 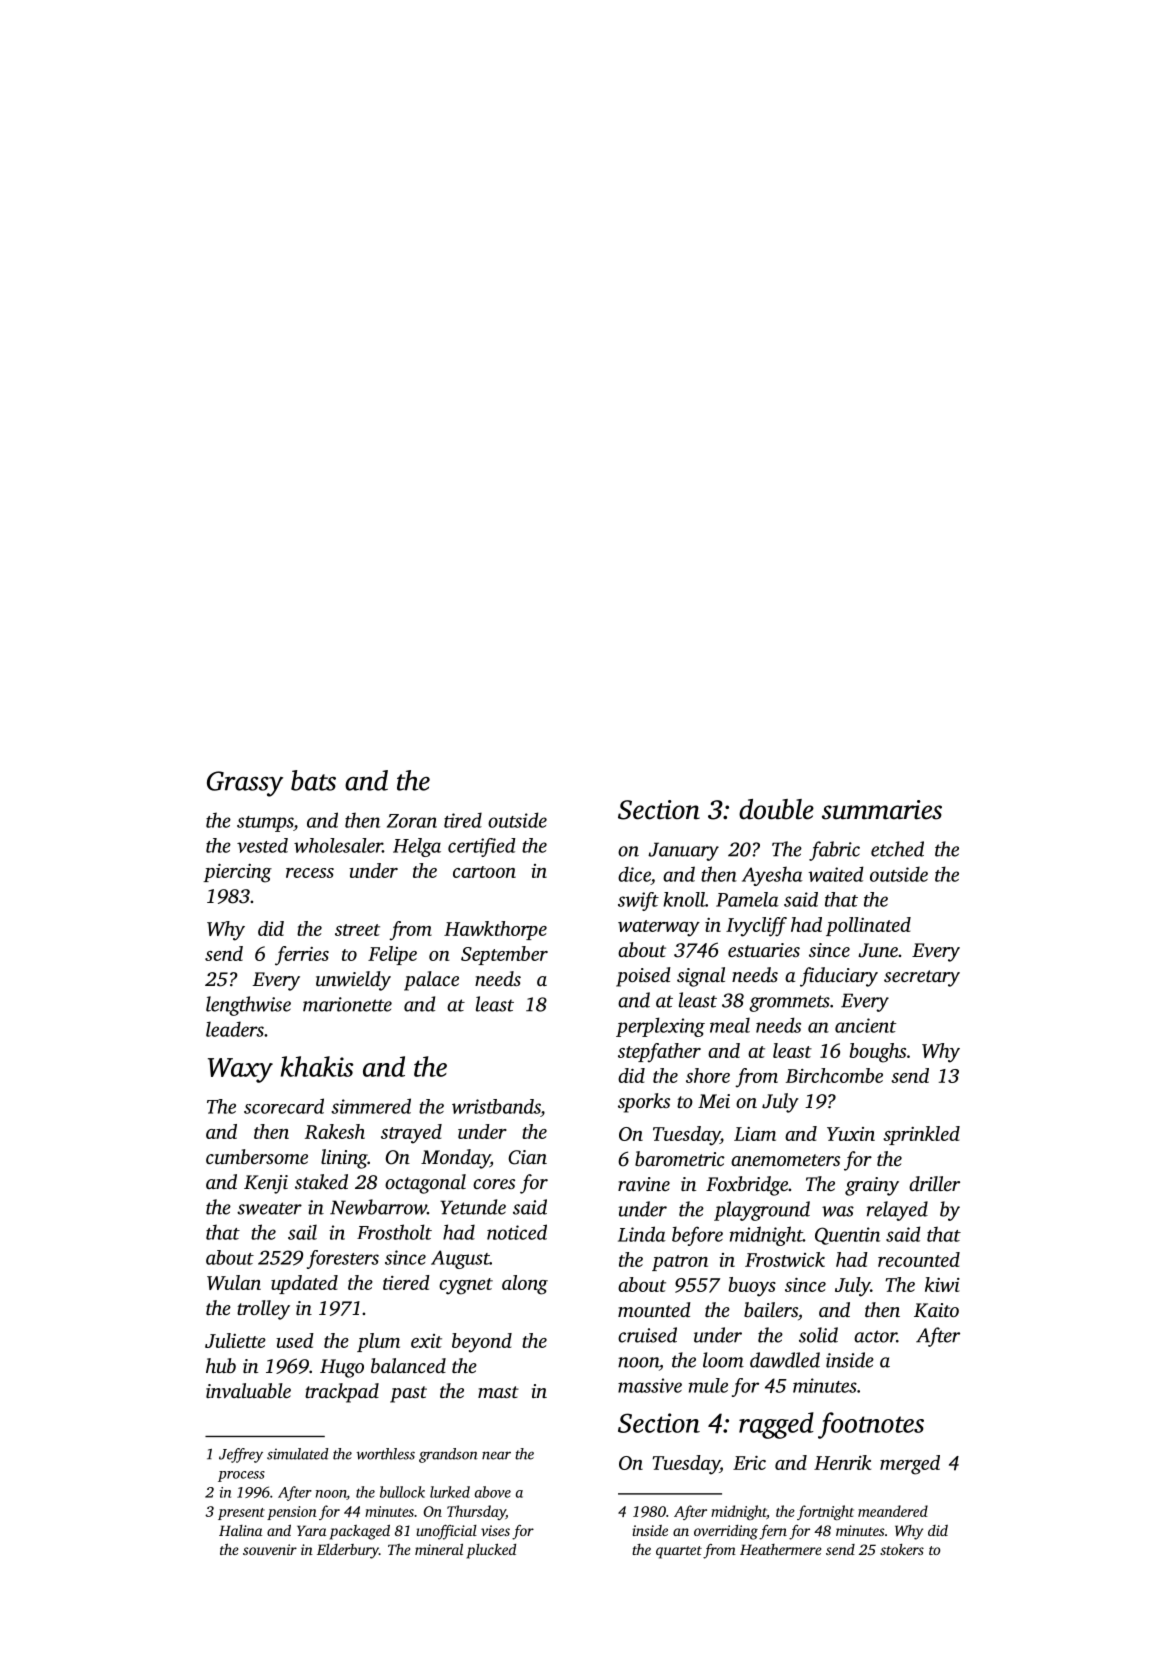 What do you see at coordinates (680, 1263) in the image?
I see `patron` at bounding box center [680, 1263].
